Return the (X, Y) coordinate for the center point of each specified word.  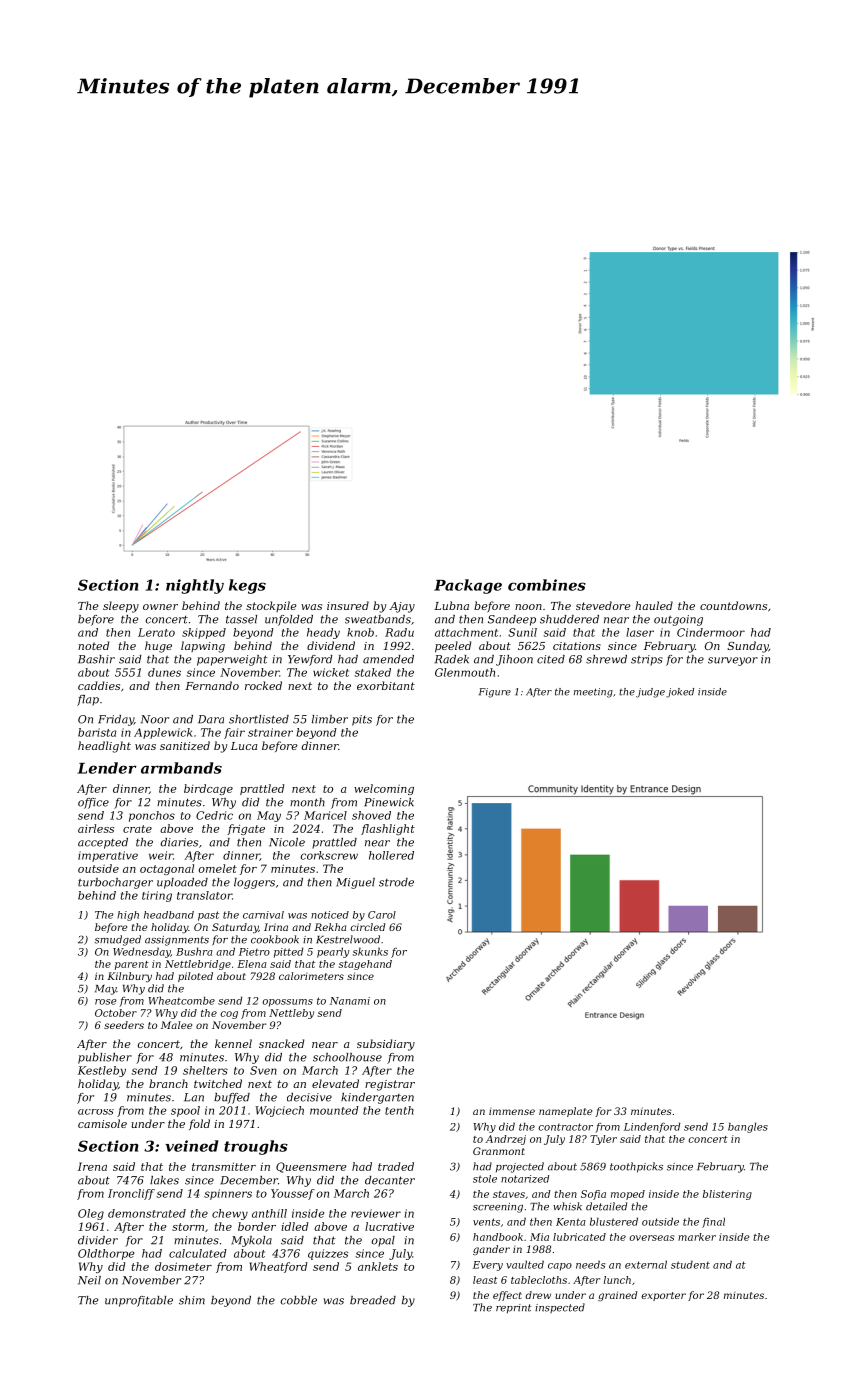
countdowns (733, 605)
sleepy (121, 607)
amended (388, 659)
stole (485, 1179)
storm (188, 1227)
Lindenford (652, 1127)
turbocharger (115, 883)
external (646, 1264)
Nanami (350, 1001)
